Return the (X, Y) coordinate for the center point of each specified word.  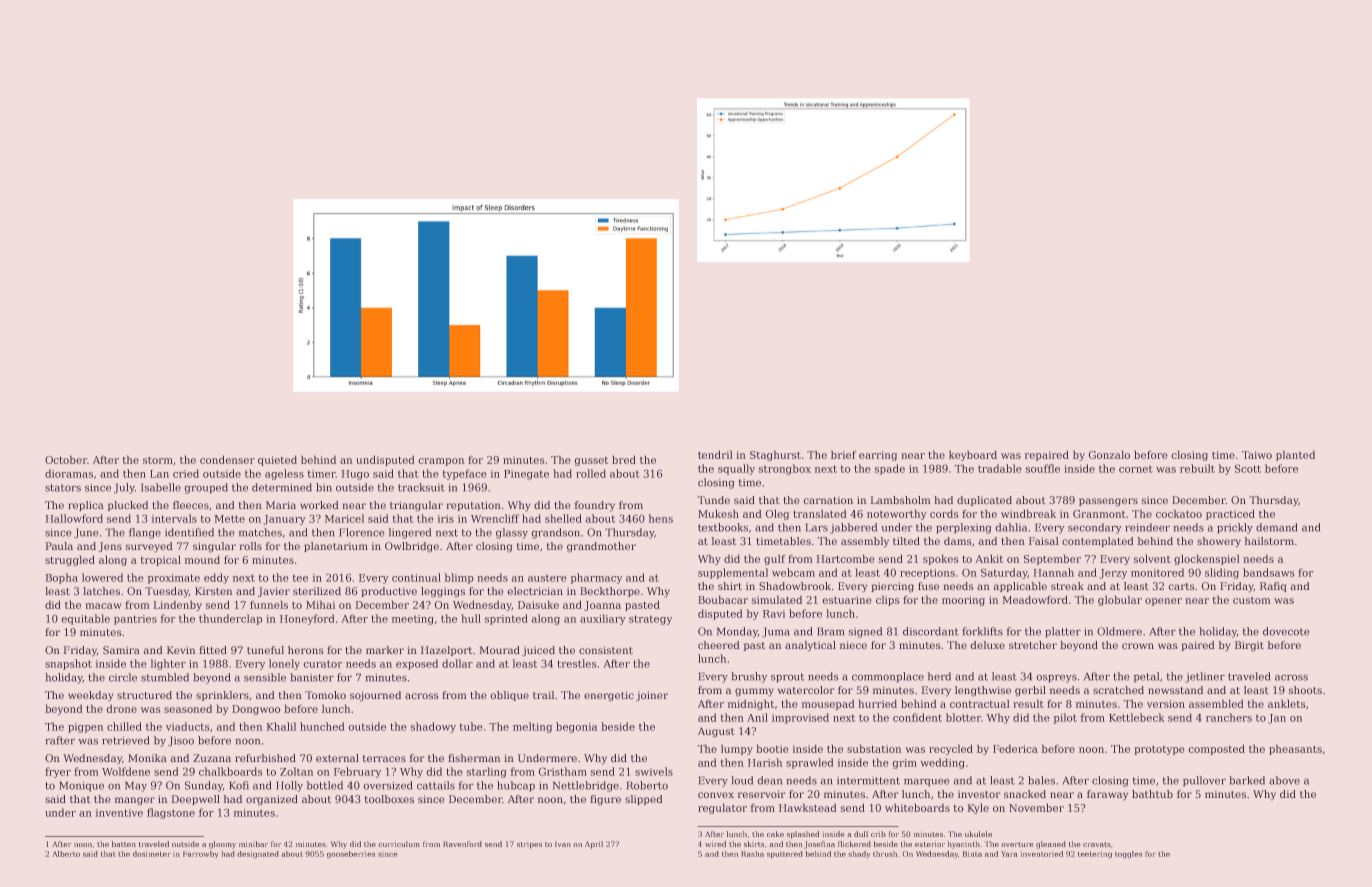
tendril (715, 454)
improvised (800, 718)
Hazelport (446, 651)
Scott (1248, 468)
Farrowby (201, 855)
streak (1067, 586)
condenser (227, 459)
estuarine (847, 600)
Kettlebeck (1137, 717)
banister (312, 677)
